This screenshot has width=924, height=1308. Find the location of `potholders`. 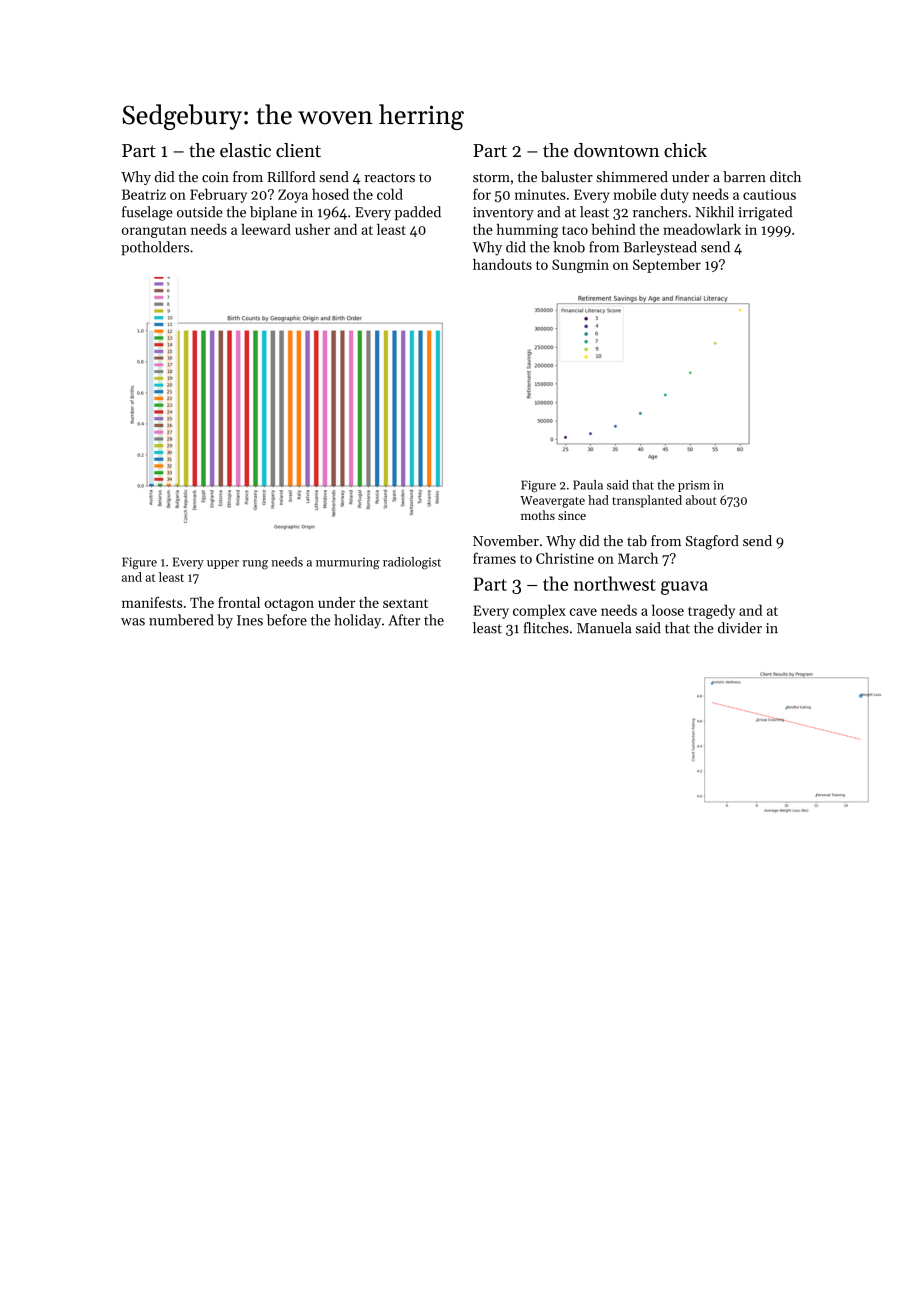

potholders is located at coordinates (155, 248).
